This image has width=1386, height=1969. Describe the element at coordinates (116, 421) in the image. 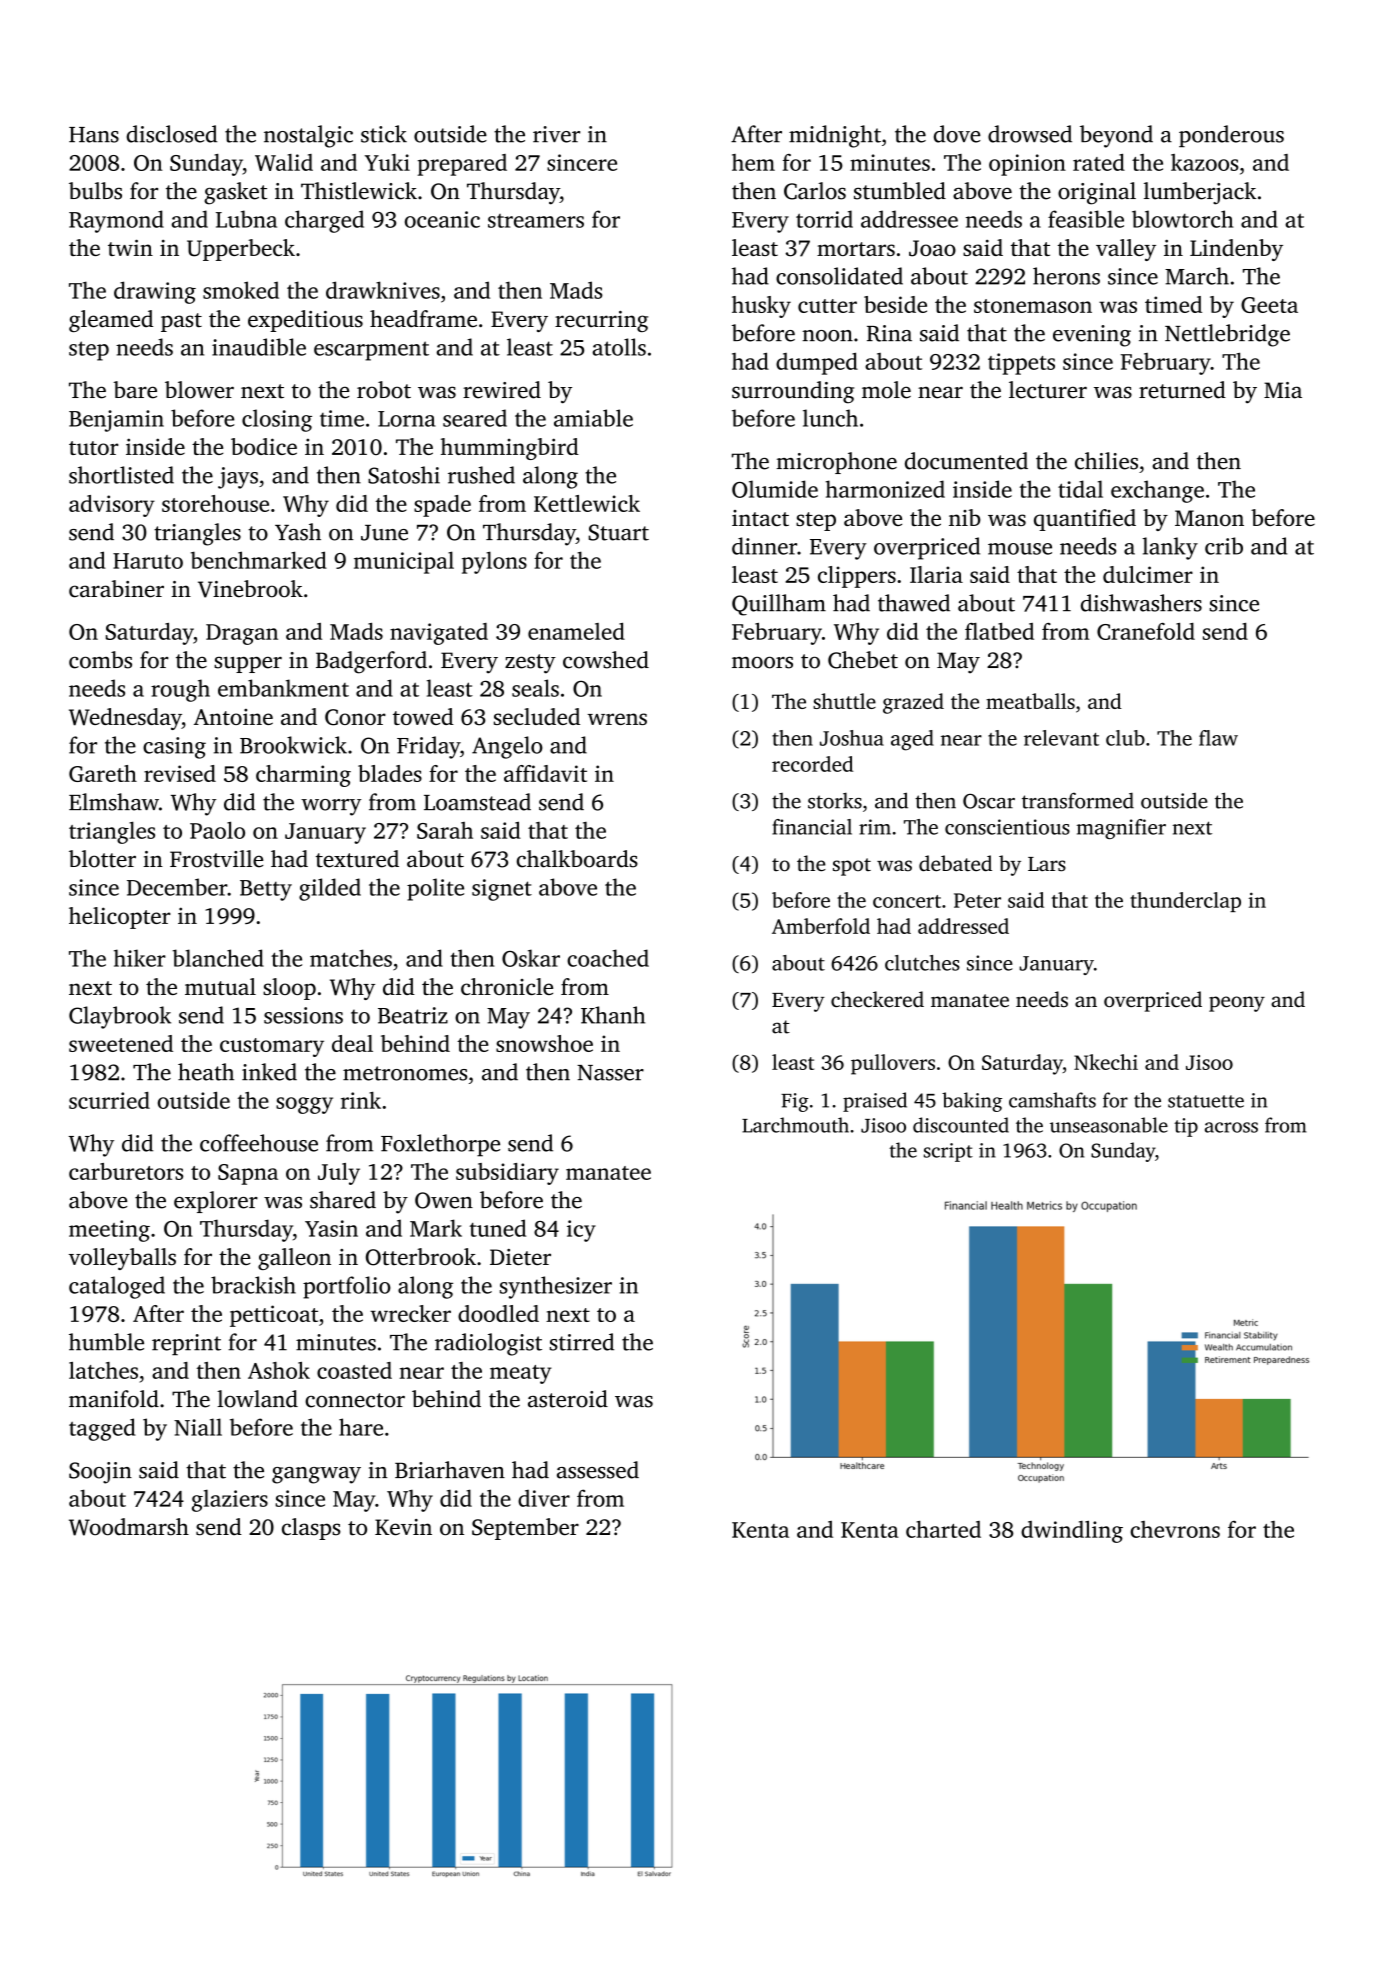

I see `Benjamin` at that location.
